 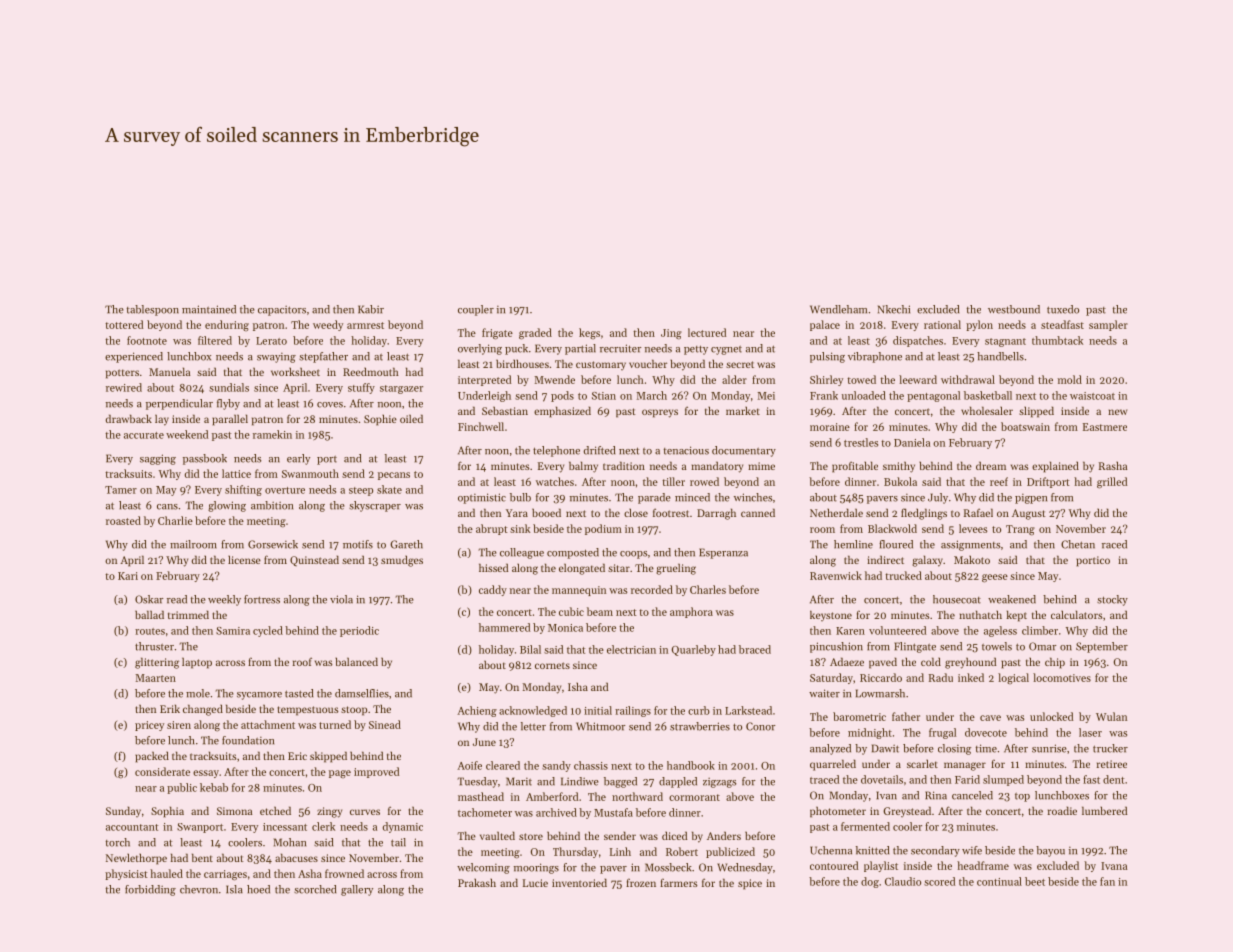 What do you see at coordinates (134, 357) in the page?
I see `experienced` at bounding box center [134, 357].
